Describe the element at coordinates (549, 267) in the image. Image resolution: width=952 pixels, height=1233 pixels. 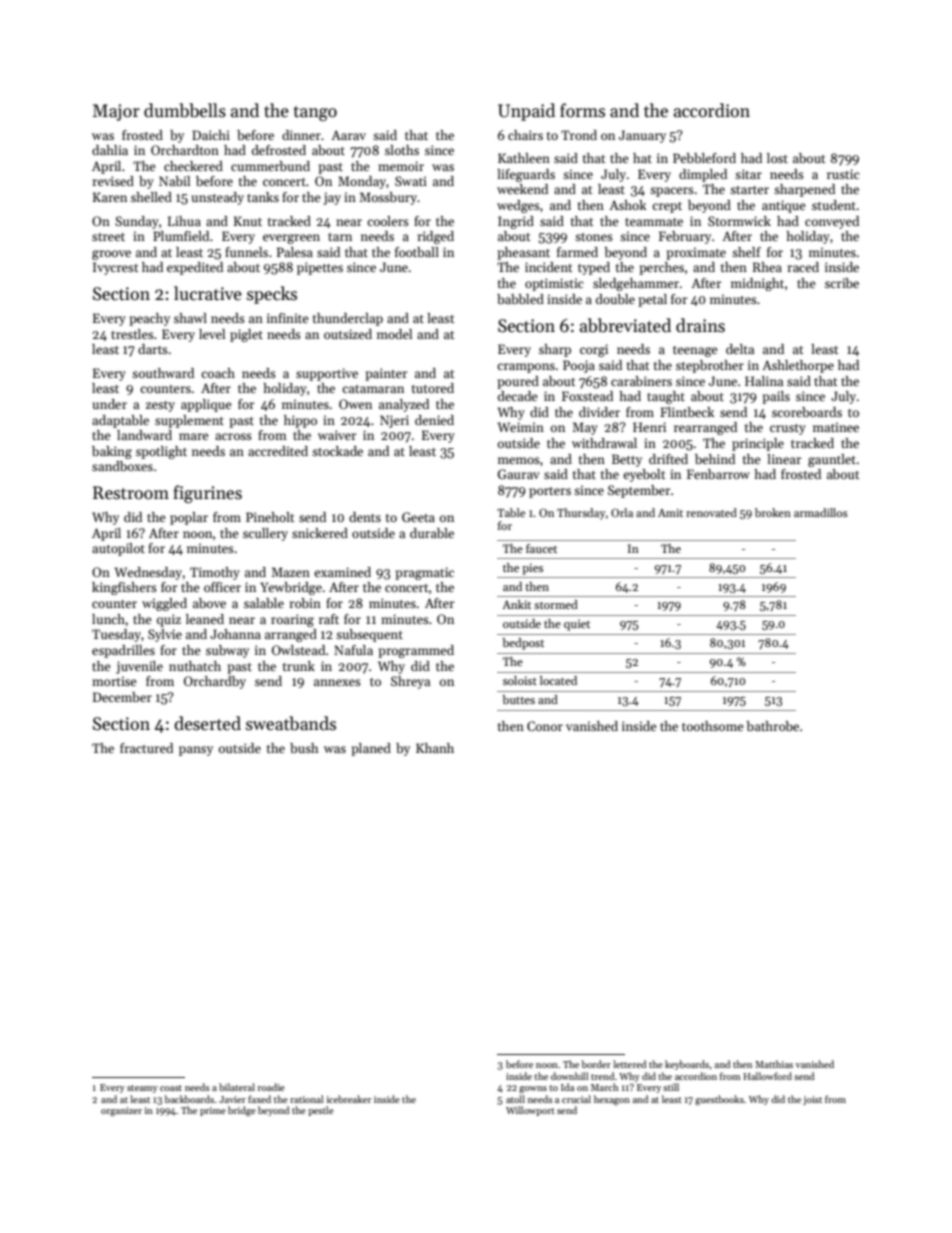
I see `incident` at that location.
